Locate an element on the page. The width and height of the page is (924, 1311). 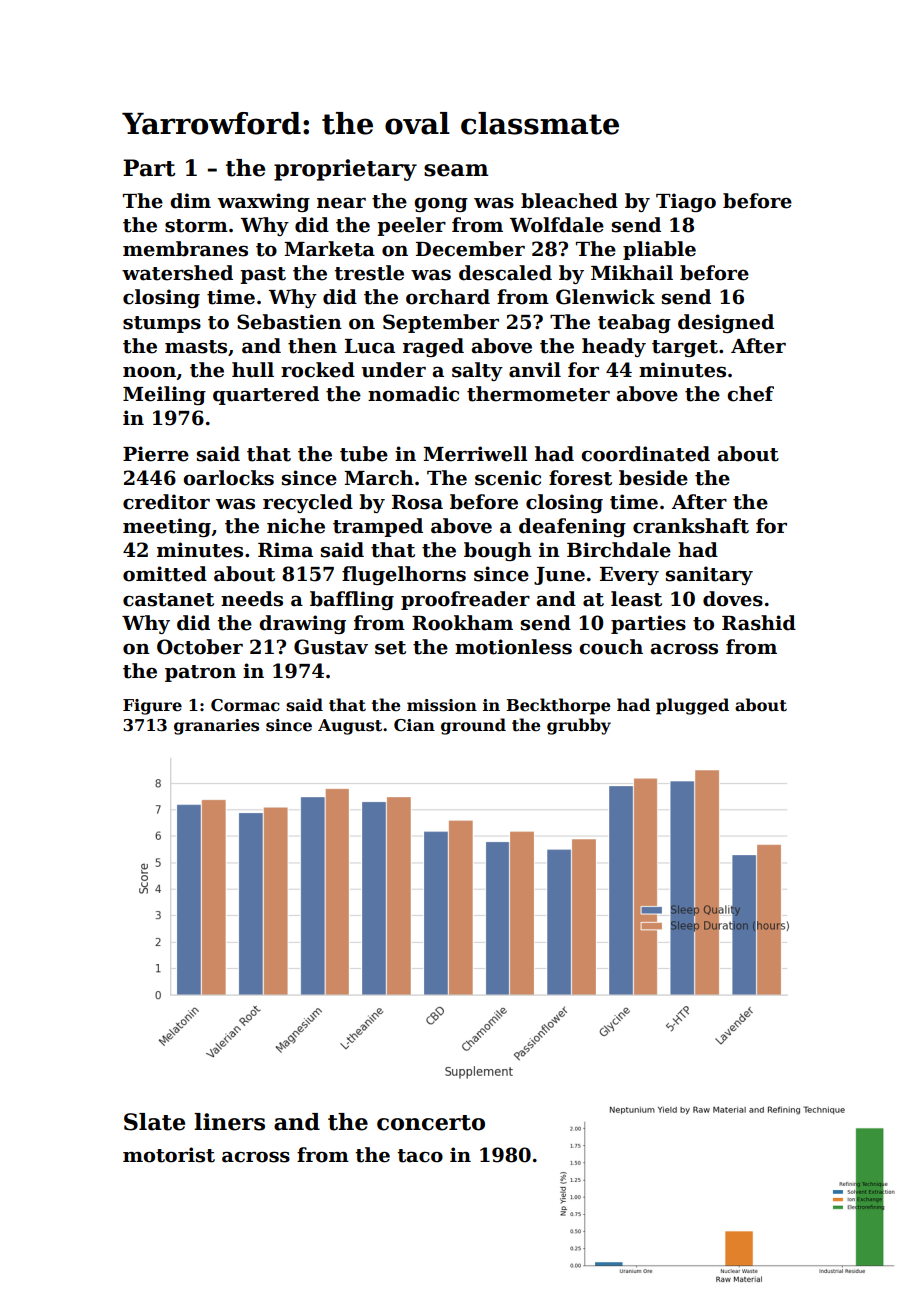
ground is located at coordinates (473, 726).
